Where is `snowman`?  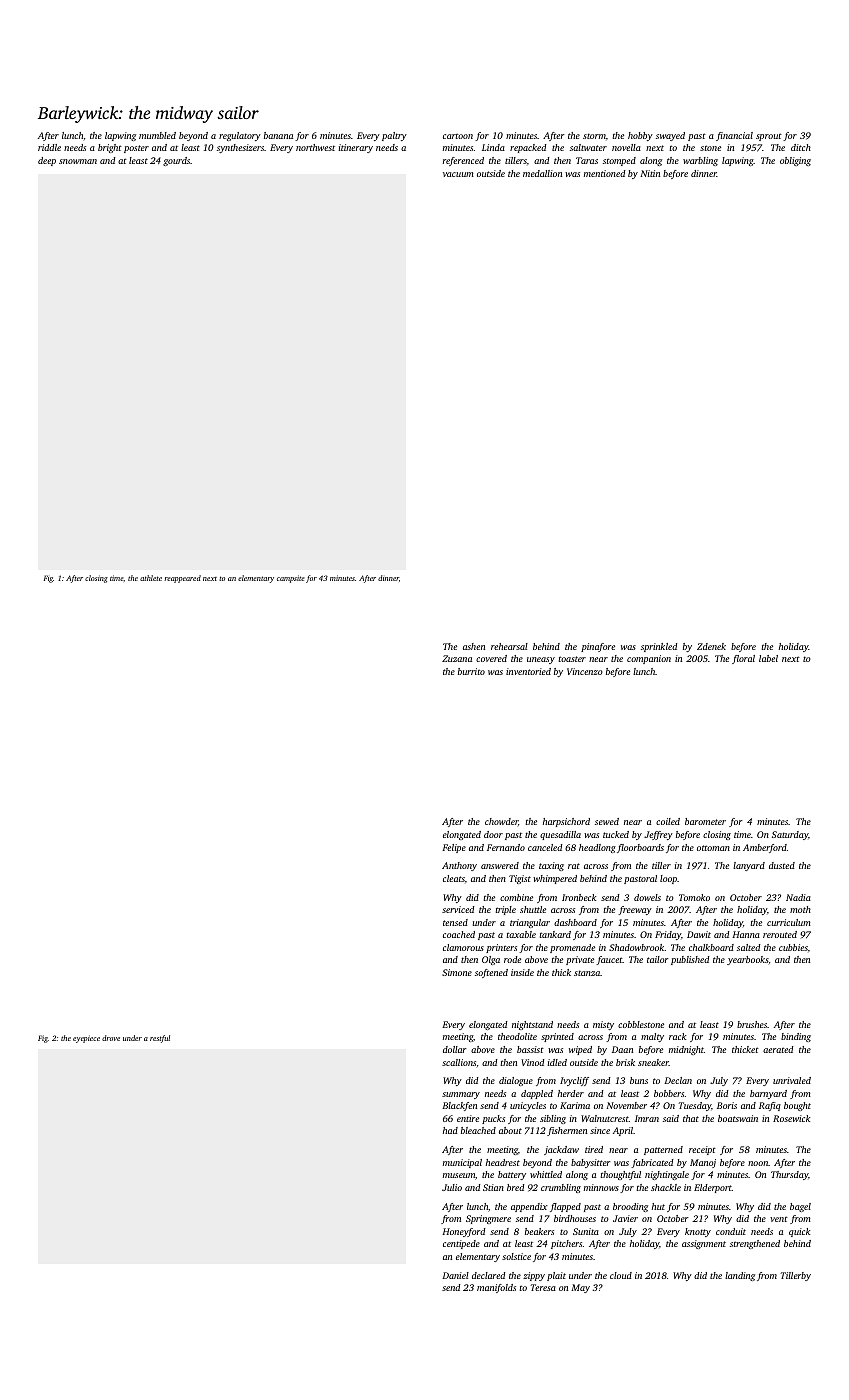
snowman is located at coordinates (78, 161).
